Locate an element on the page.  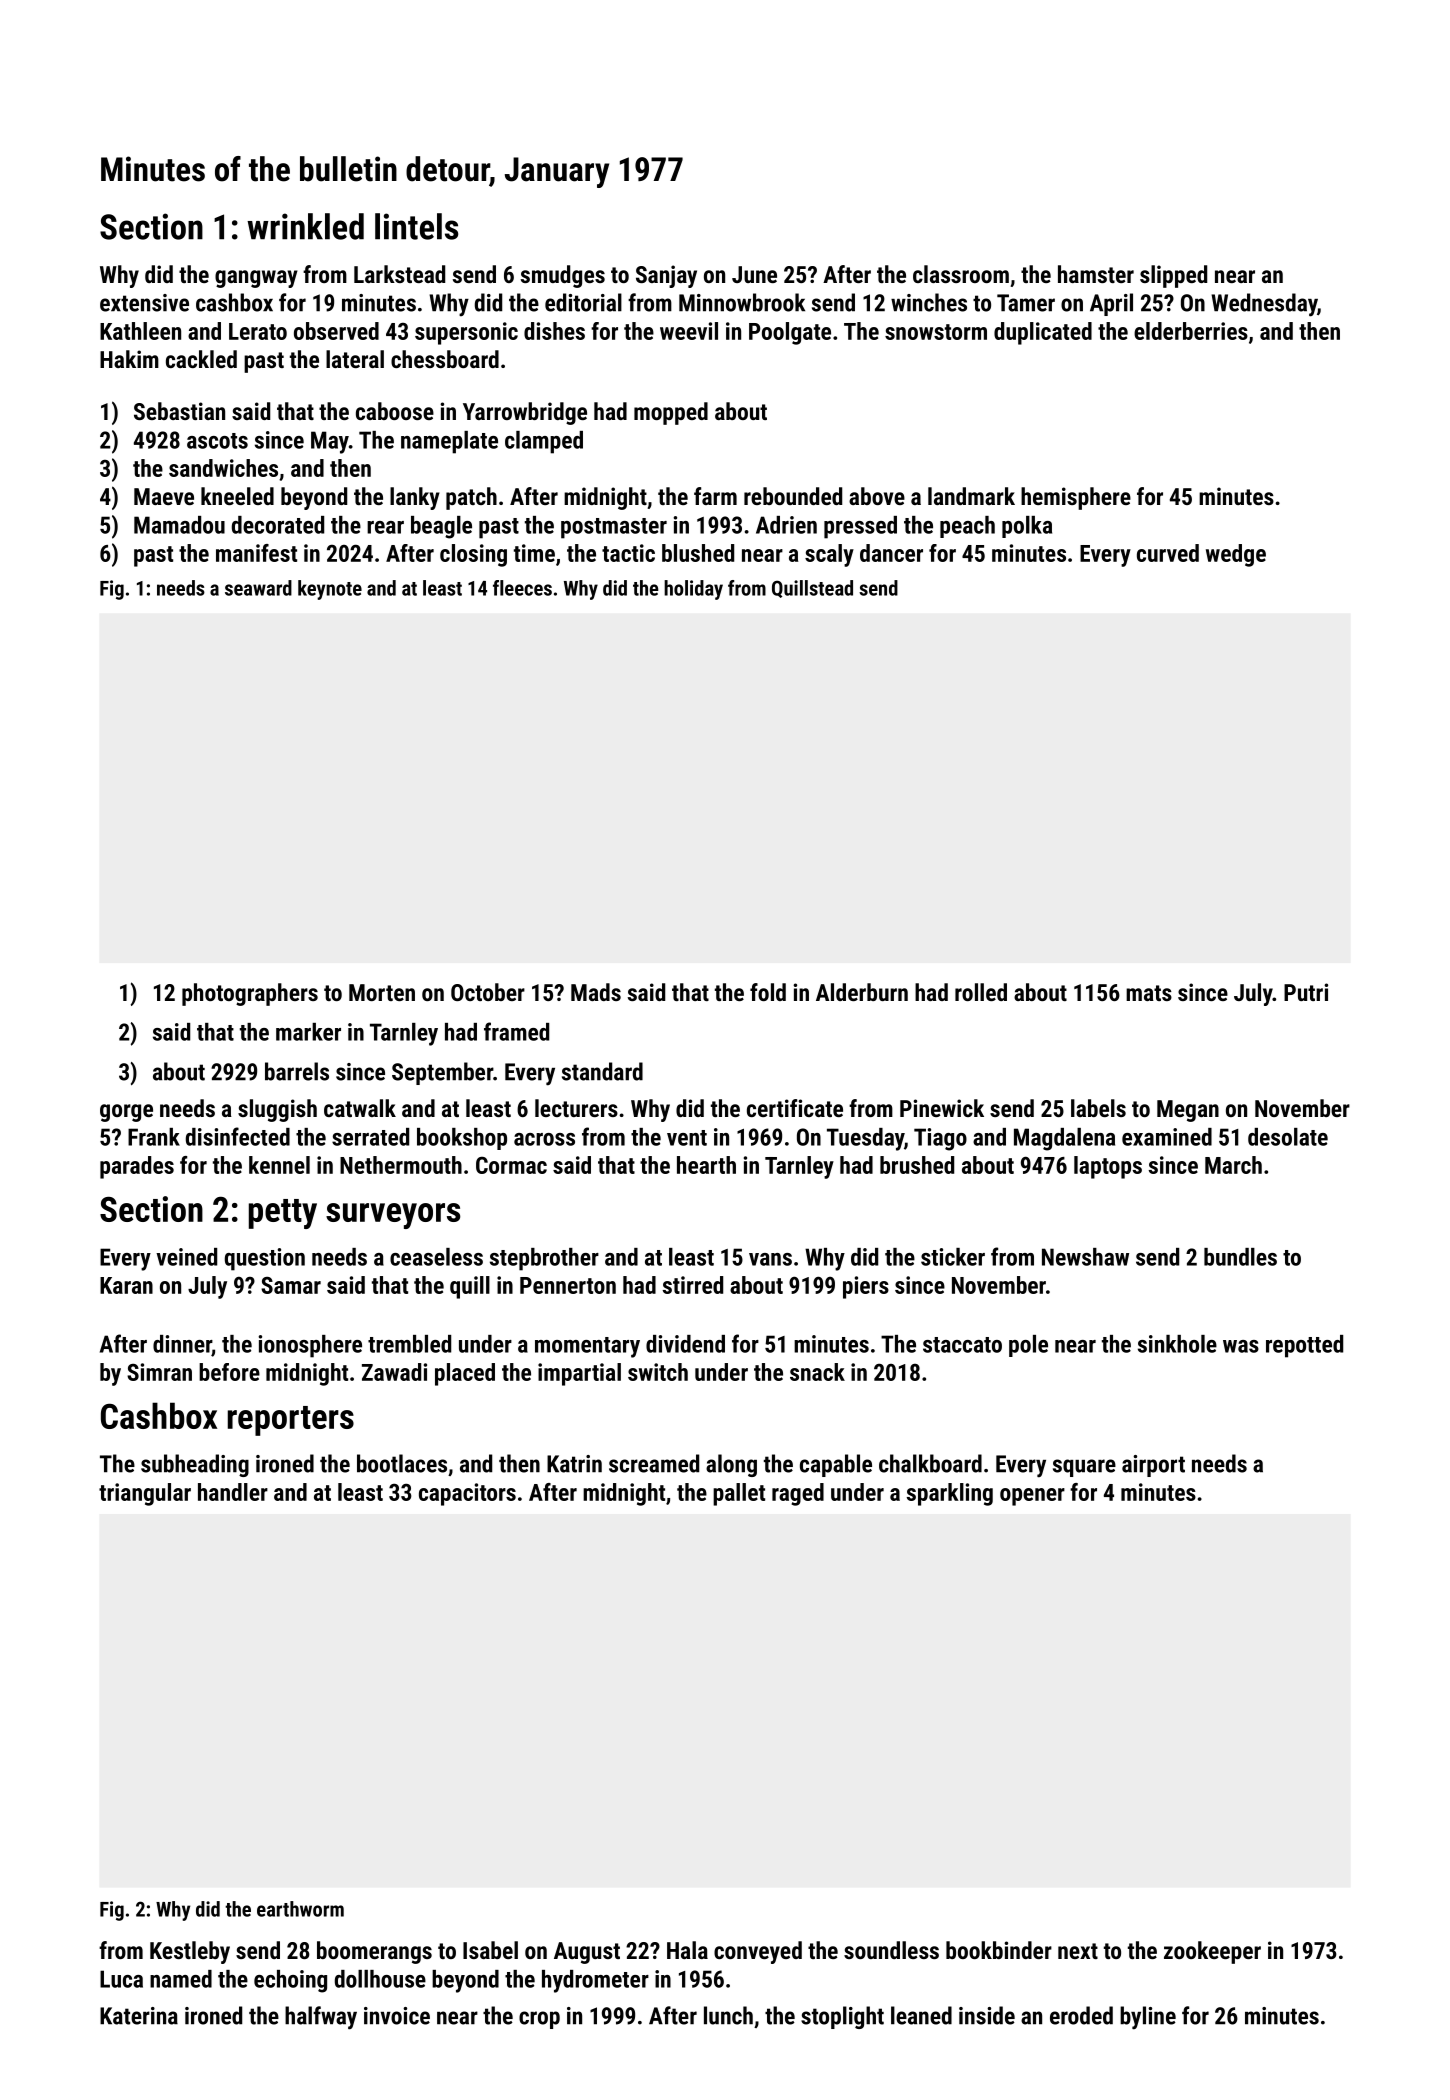
earthworm is located at coordinates (300, 1909).
